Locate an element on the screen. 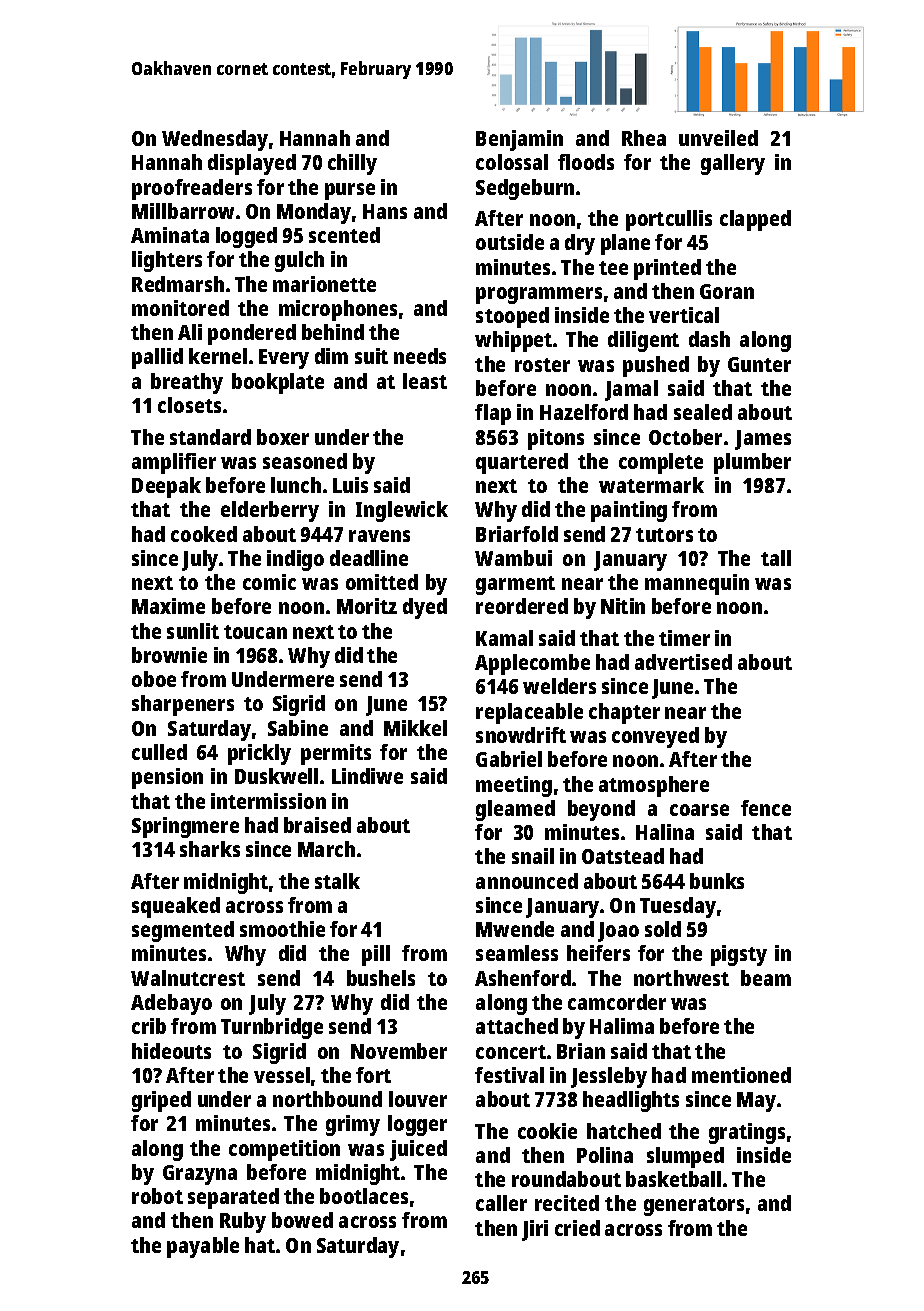 The image size is (924, 1311). festival is located at coordinates (509, 1075).
